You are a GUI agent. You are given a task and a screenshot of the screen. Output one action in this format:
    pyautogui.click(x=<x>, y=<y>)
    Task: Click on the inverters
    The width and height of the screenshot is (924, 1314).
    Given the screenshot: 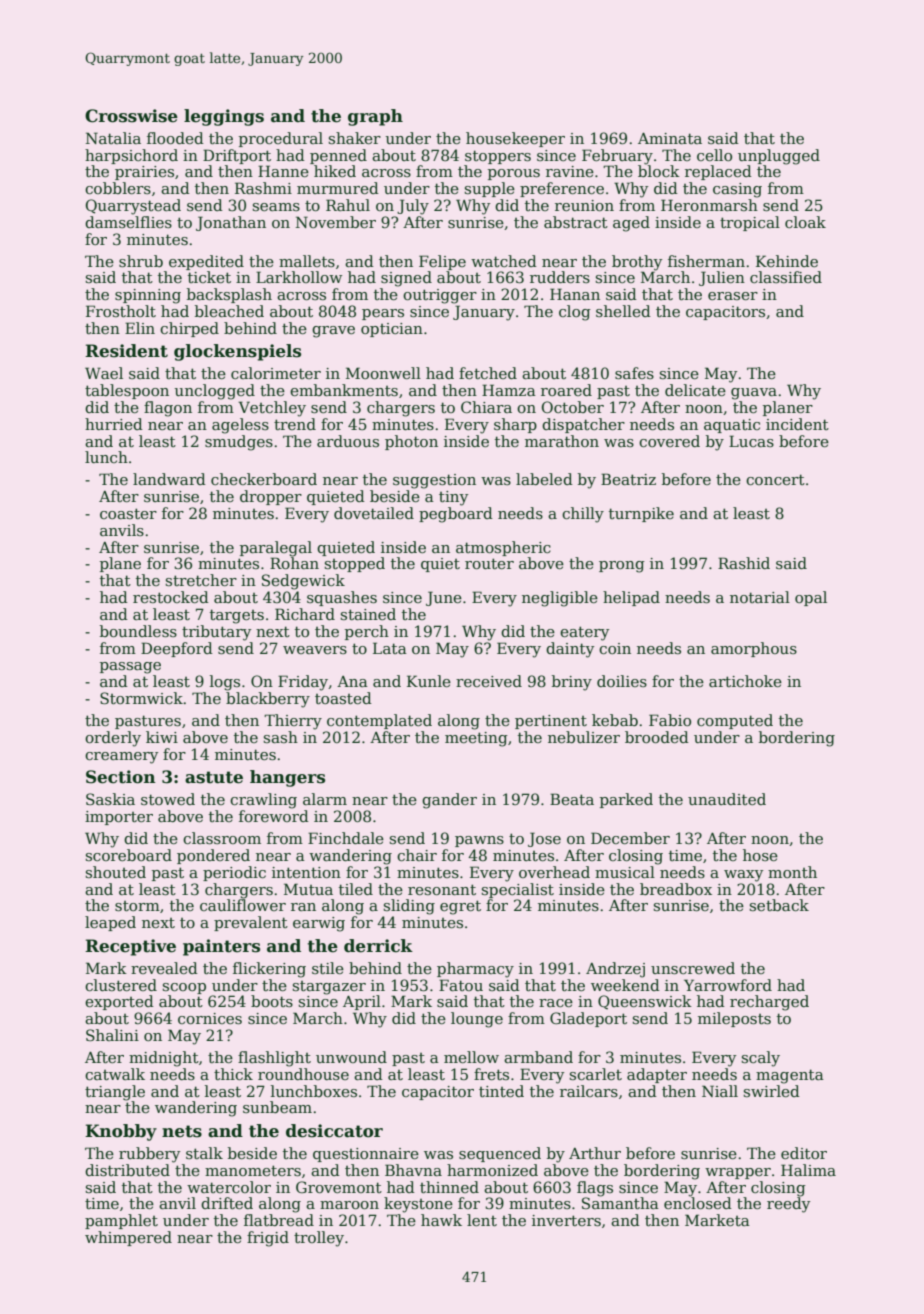 What is the action you would take?
    pyautogui.click(x=566, y=1220)
